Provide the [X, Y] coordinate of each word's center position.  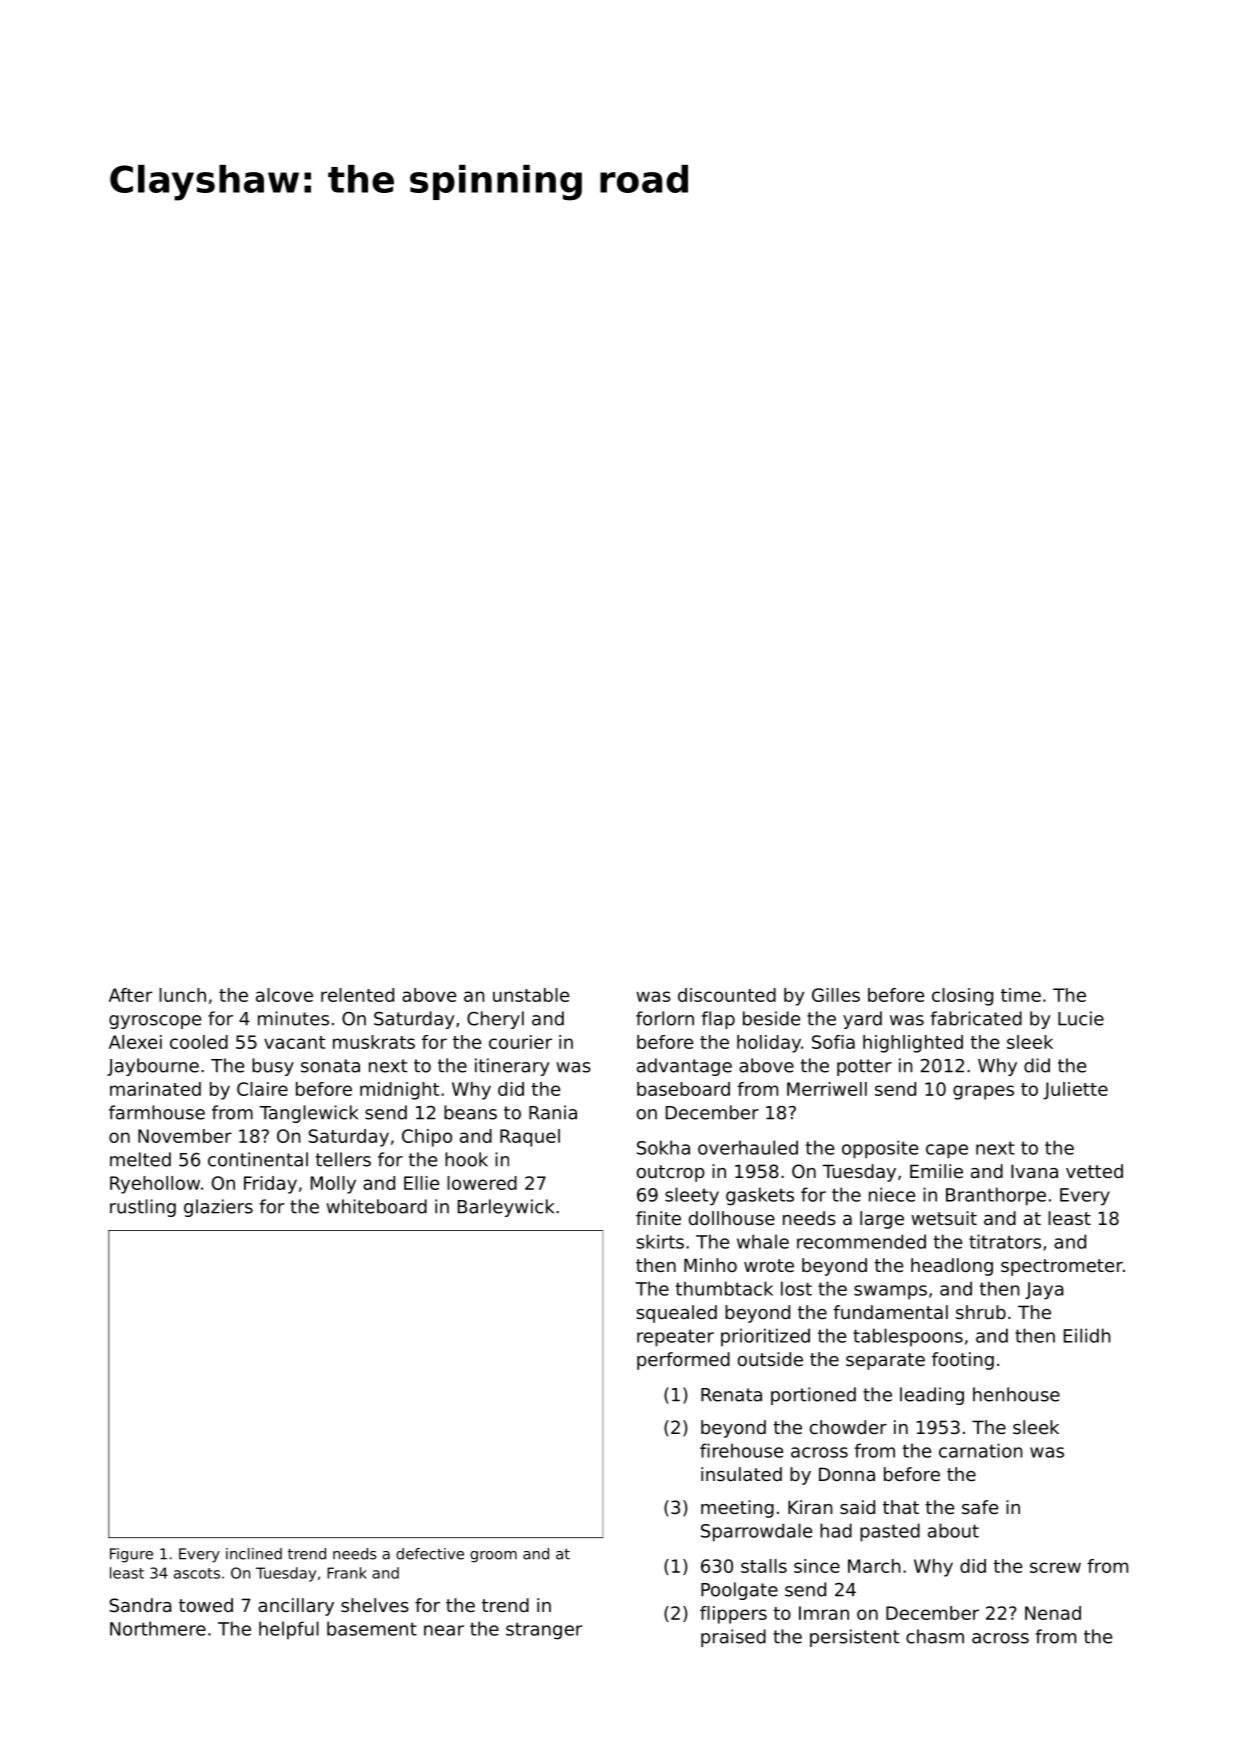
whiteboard [376, 1206]
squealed [676, 1314]
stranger [544, 1631]
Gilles [836, 995]
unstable [531, 995]
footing [963, 1361]
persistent [854, 1638]
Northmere [158, 1628]
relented [357, 995]
